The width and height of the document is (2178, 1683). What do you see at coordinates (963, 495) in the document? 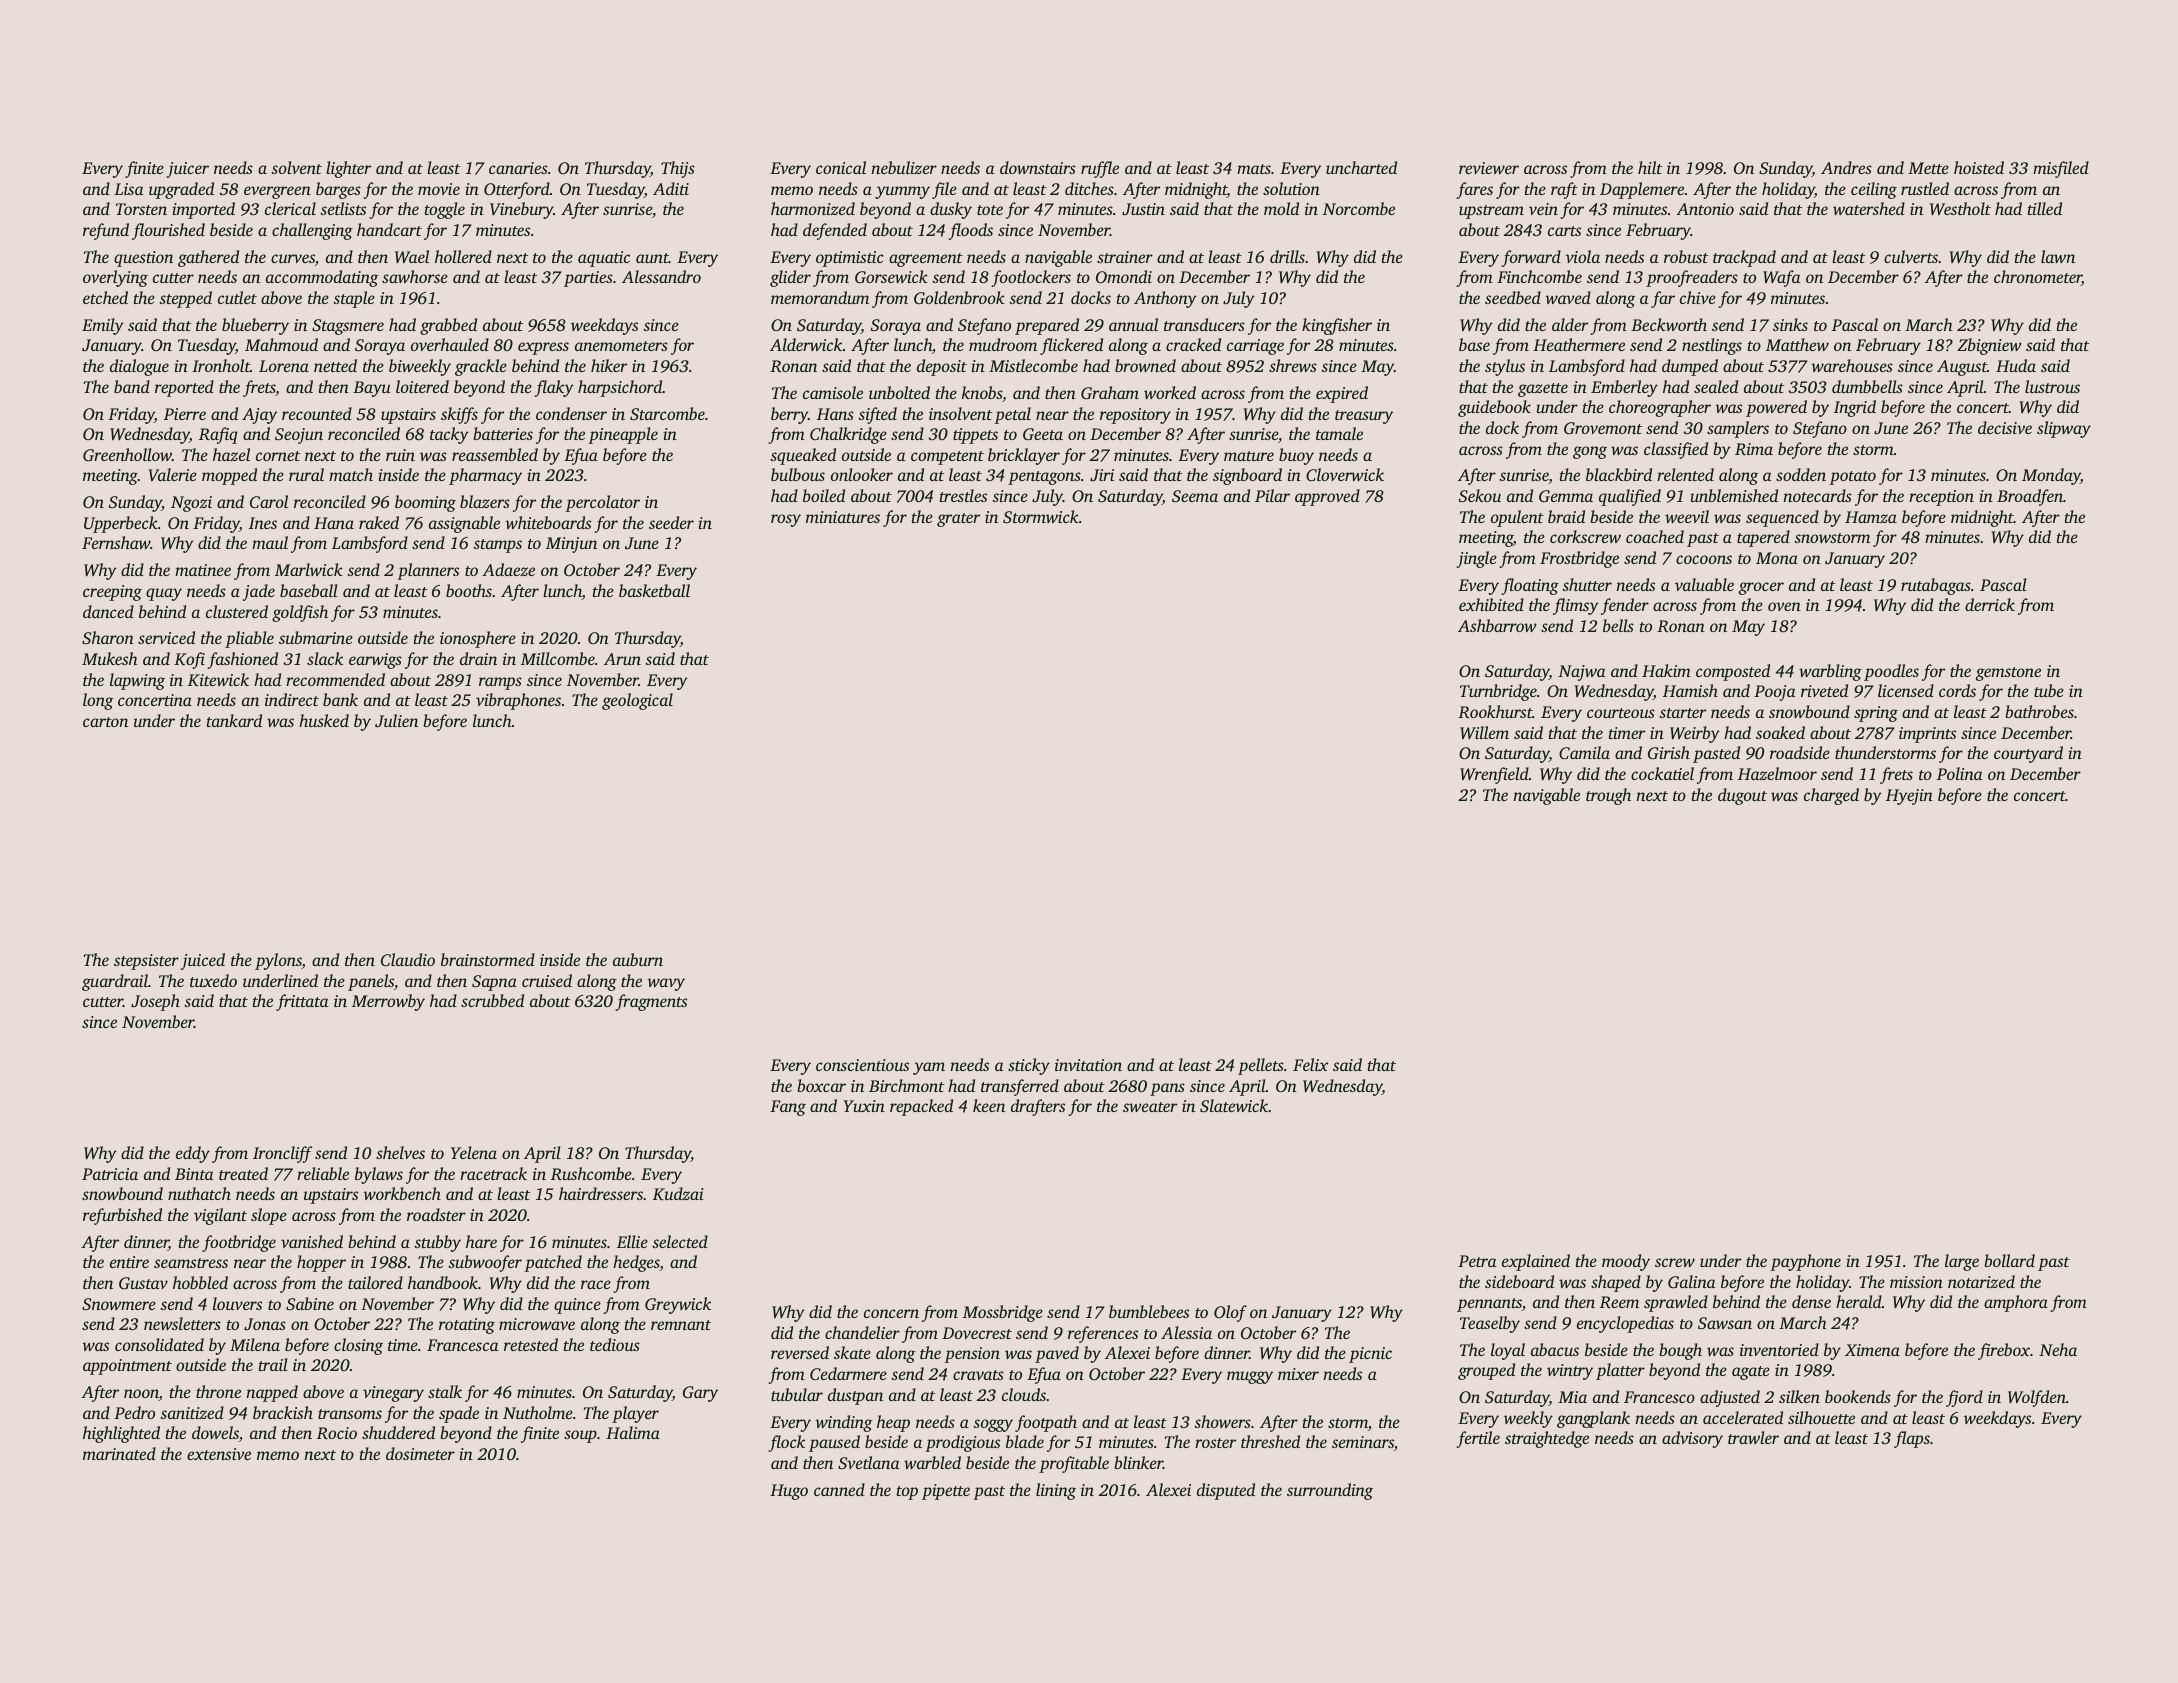
I see `trestles` at bounding box center [963, 495].
